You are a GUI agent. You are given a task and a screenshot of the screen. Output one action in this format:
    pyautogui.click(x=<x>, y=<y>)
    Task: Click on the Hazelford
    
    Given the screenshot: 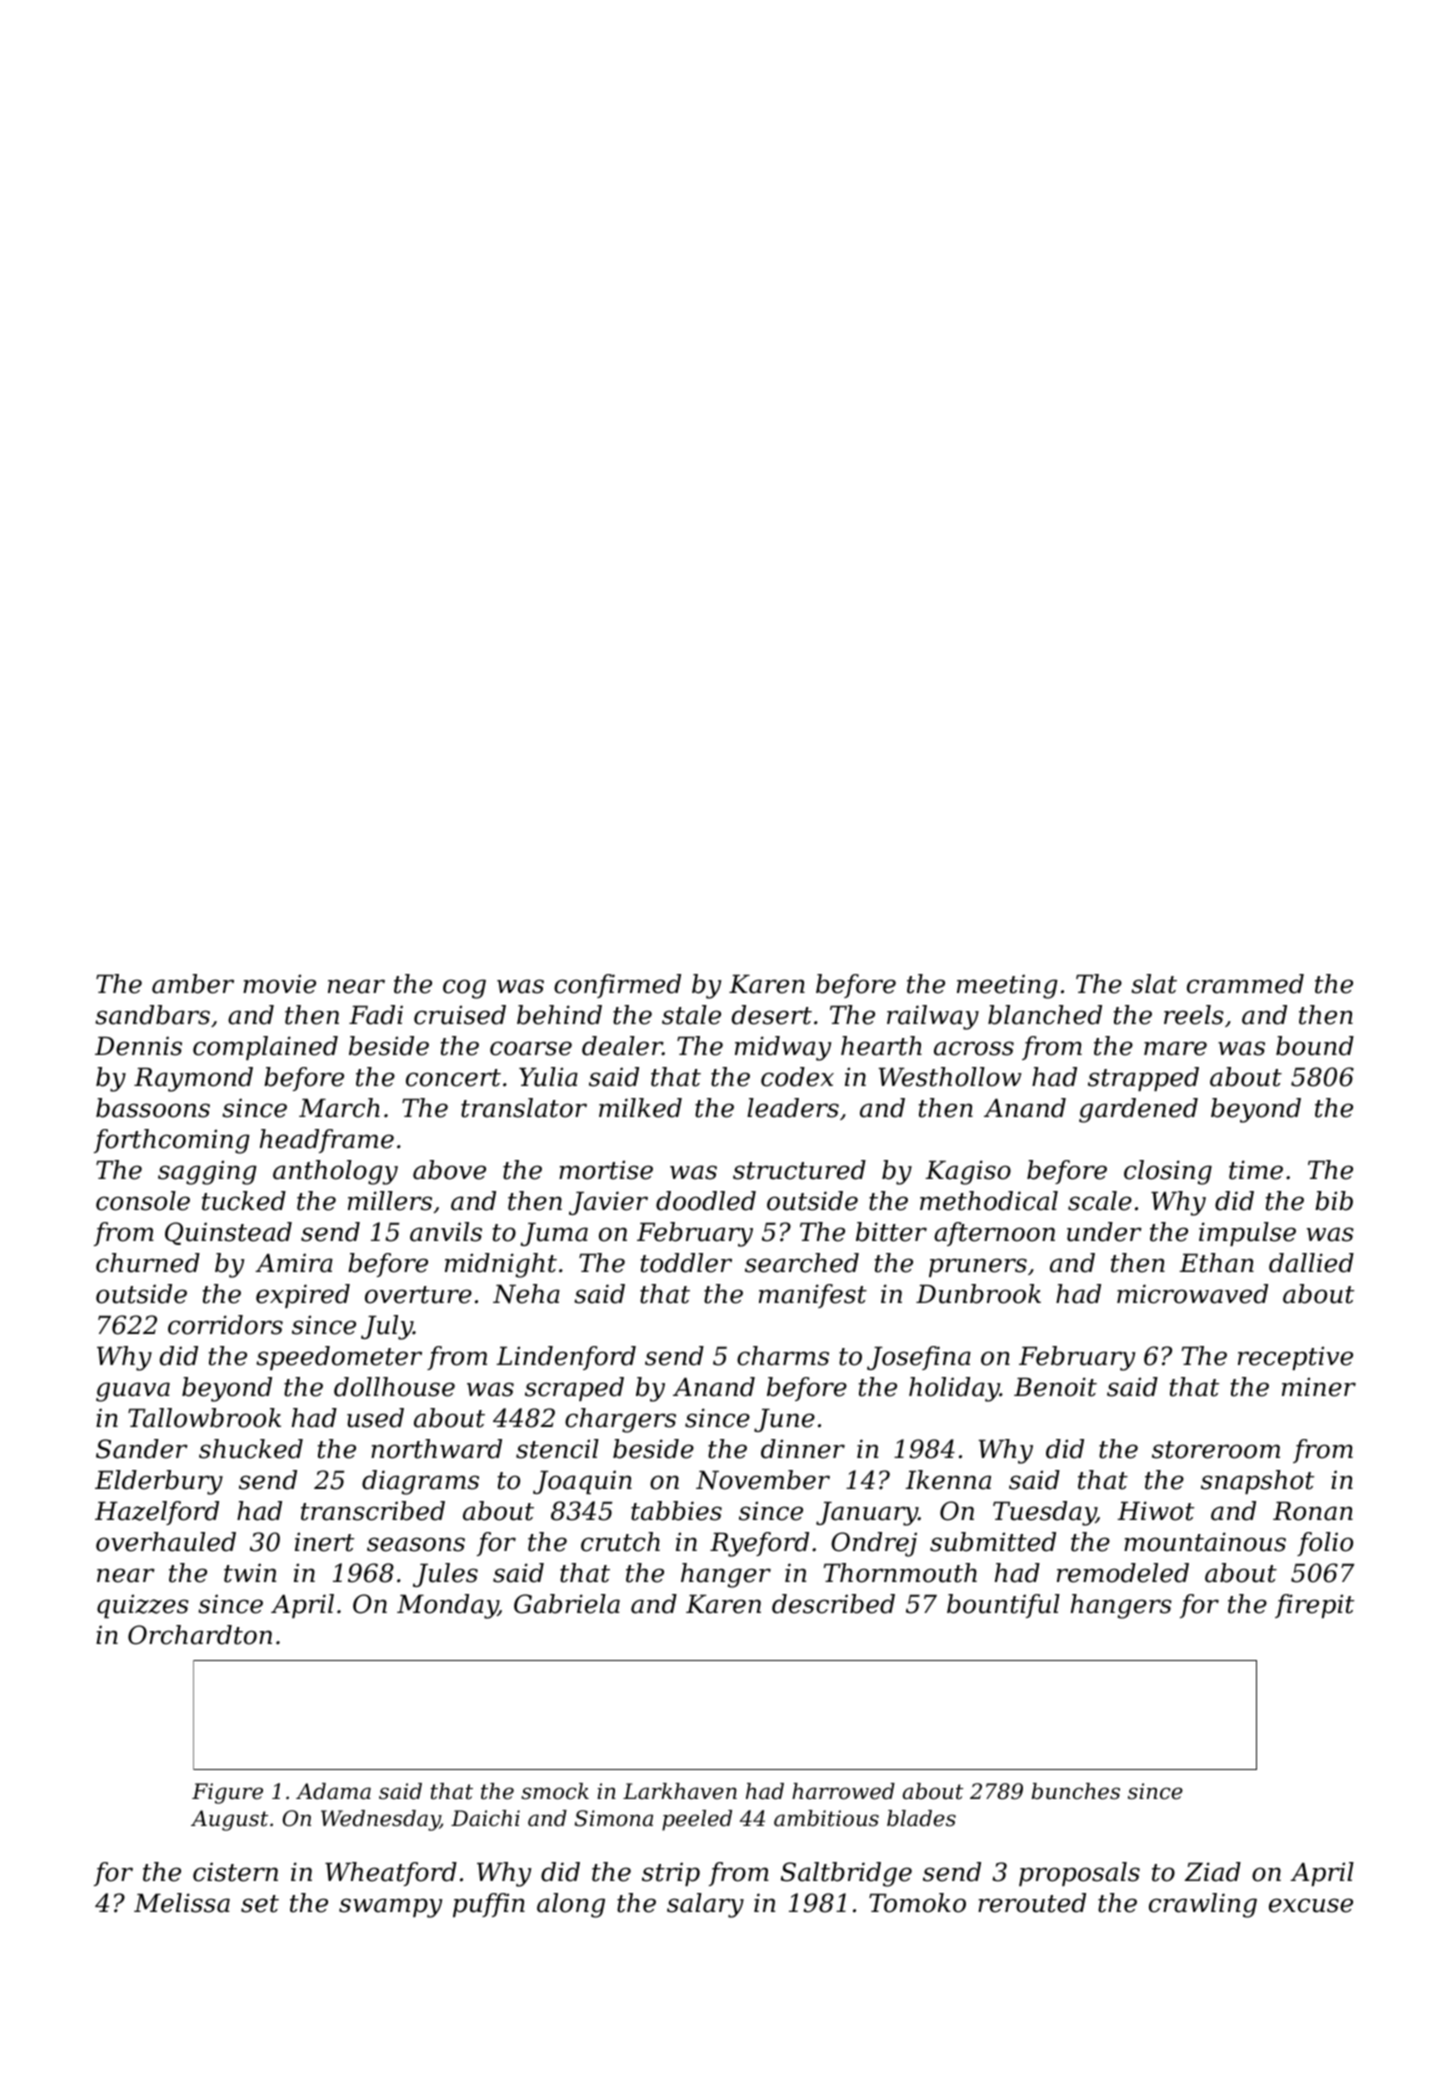 What is the action you would take?
    pyautogui.click(x=157, y=1513)
